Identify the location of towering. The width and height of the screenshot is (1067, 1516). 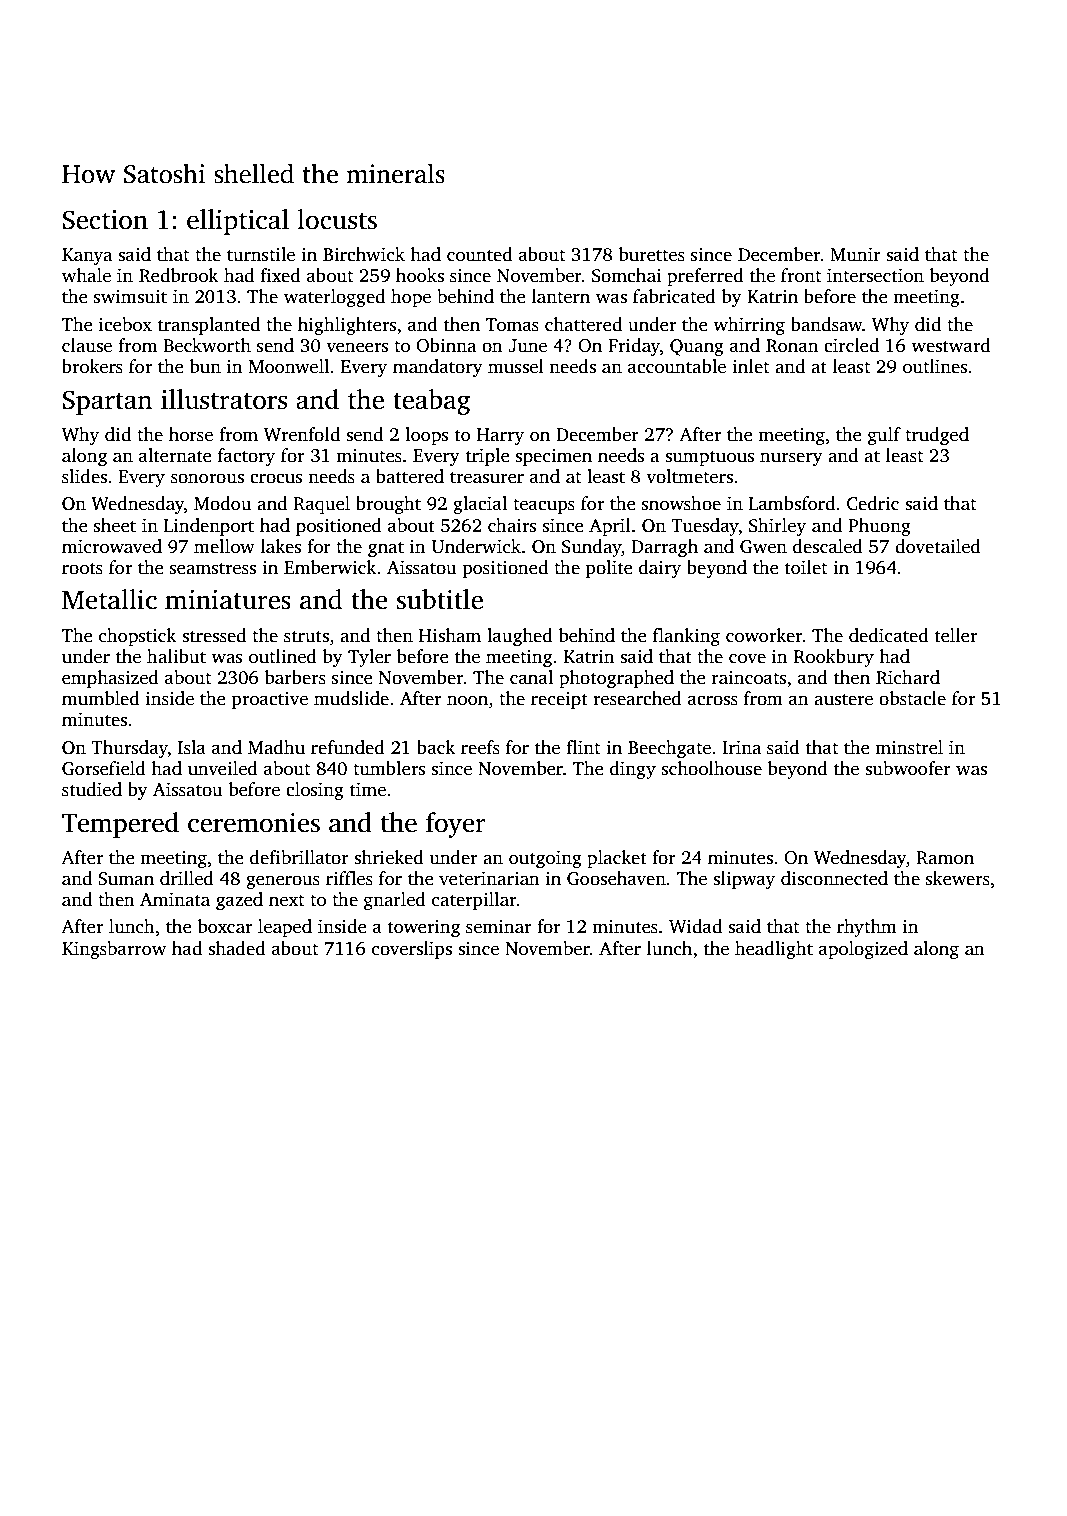
(424, 928).
